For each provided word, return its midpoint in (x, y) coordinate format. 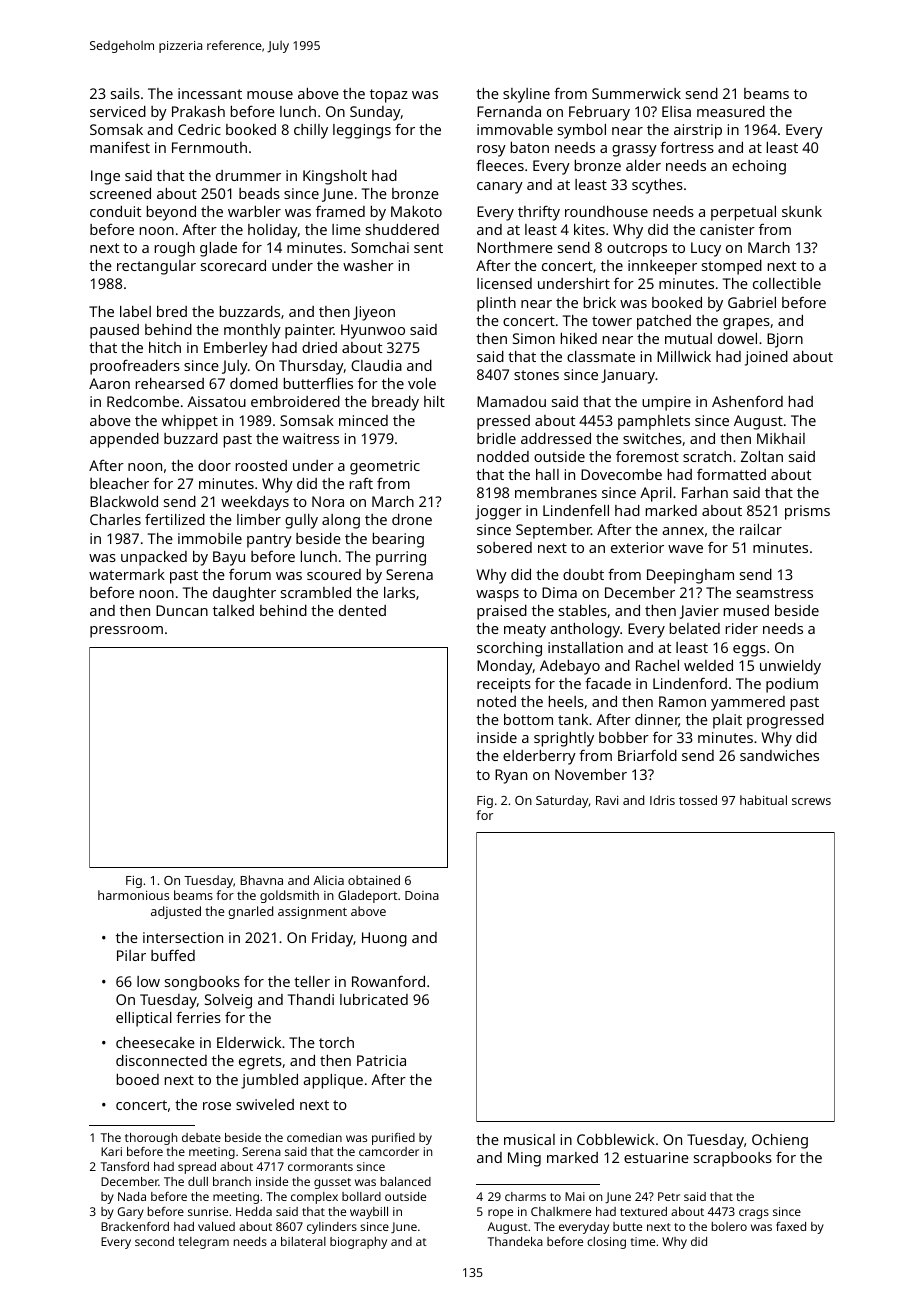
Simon (534, 338)
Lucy (706, 249)
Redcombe (143, 401)
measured (731, 111)
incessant (210, 93)
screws (811, 801)
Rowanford (388, 981)
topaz (389, 96)
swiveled (265, 1104)
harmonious (133, 895)
